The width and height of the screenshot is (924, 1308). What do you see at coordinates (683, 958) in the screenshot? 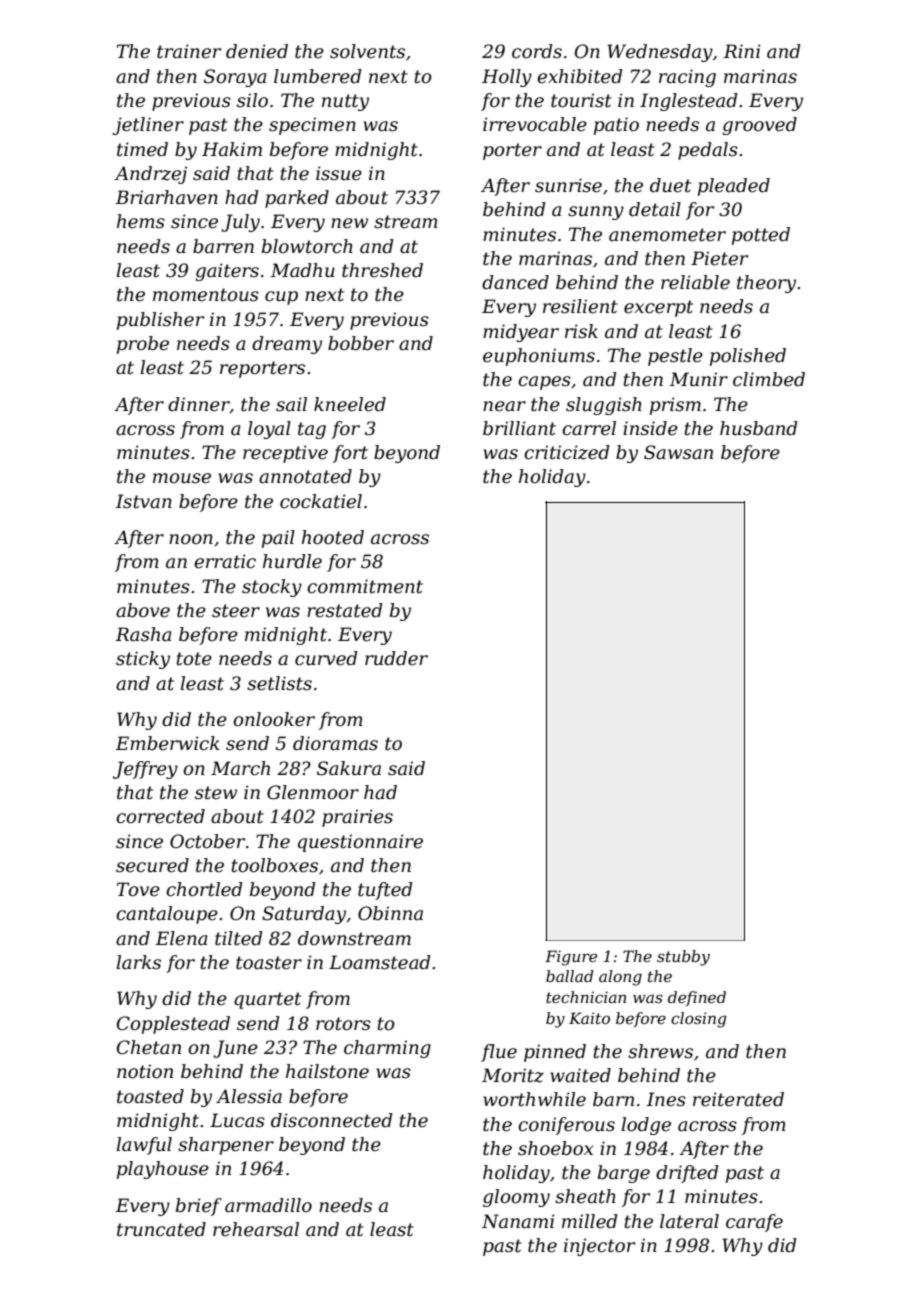
I see `stubby` at bounding box center [683, 958].
